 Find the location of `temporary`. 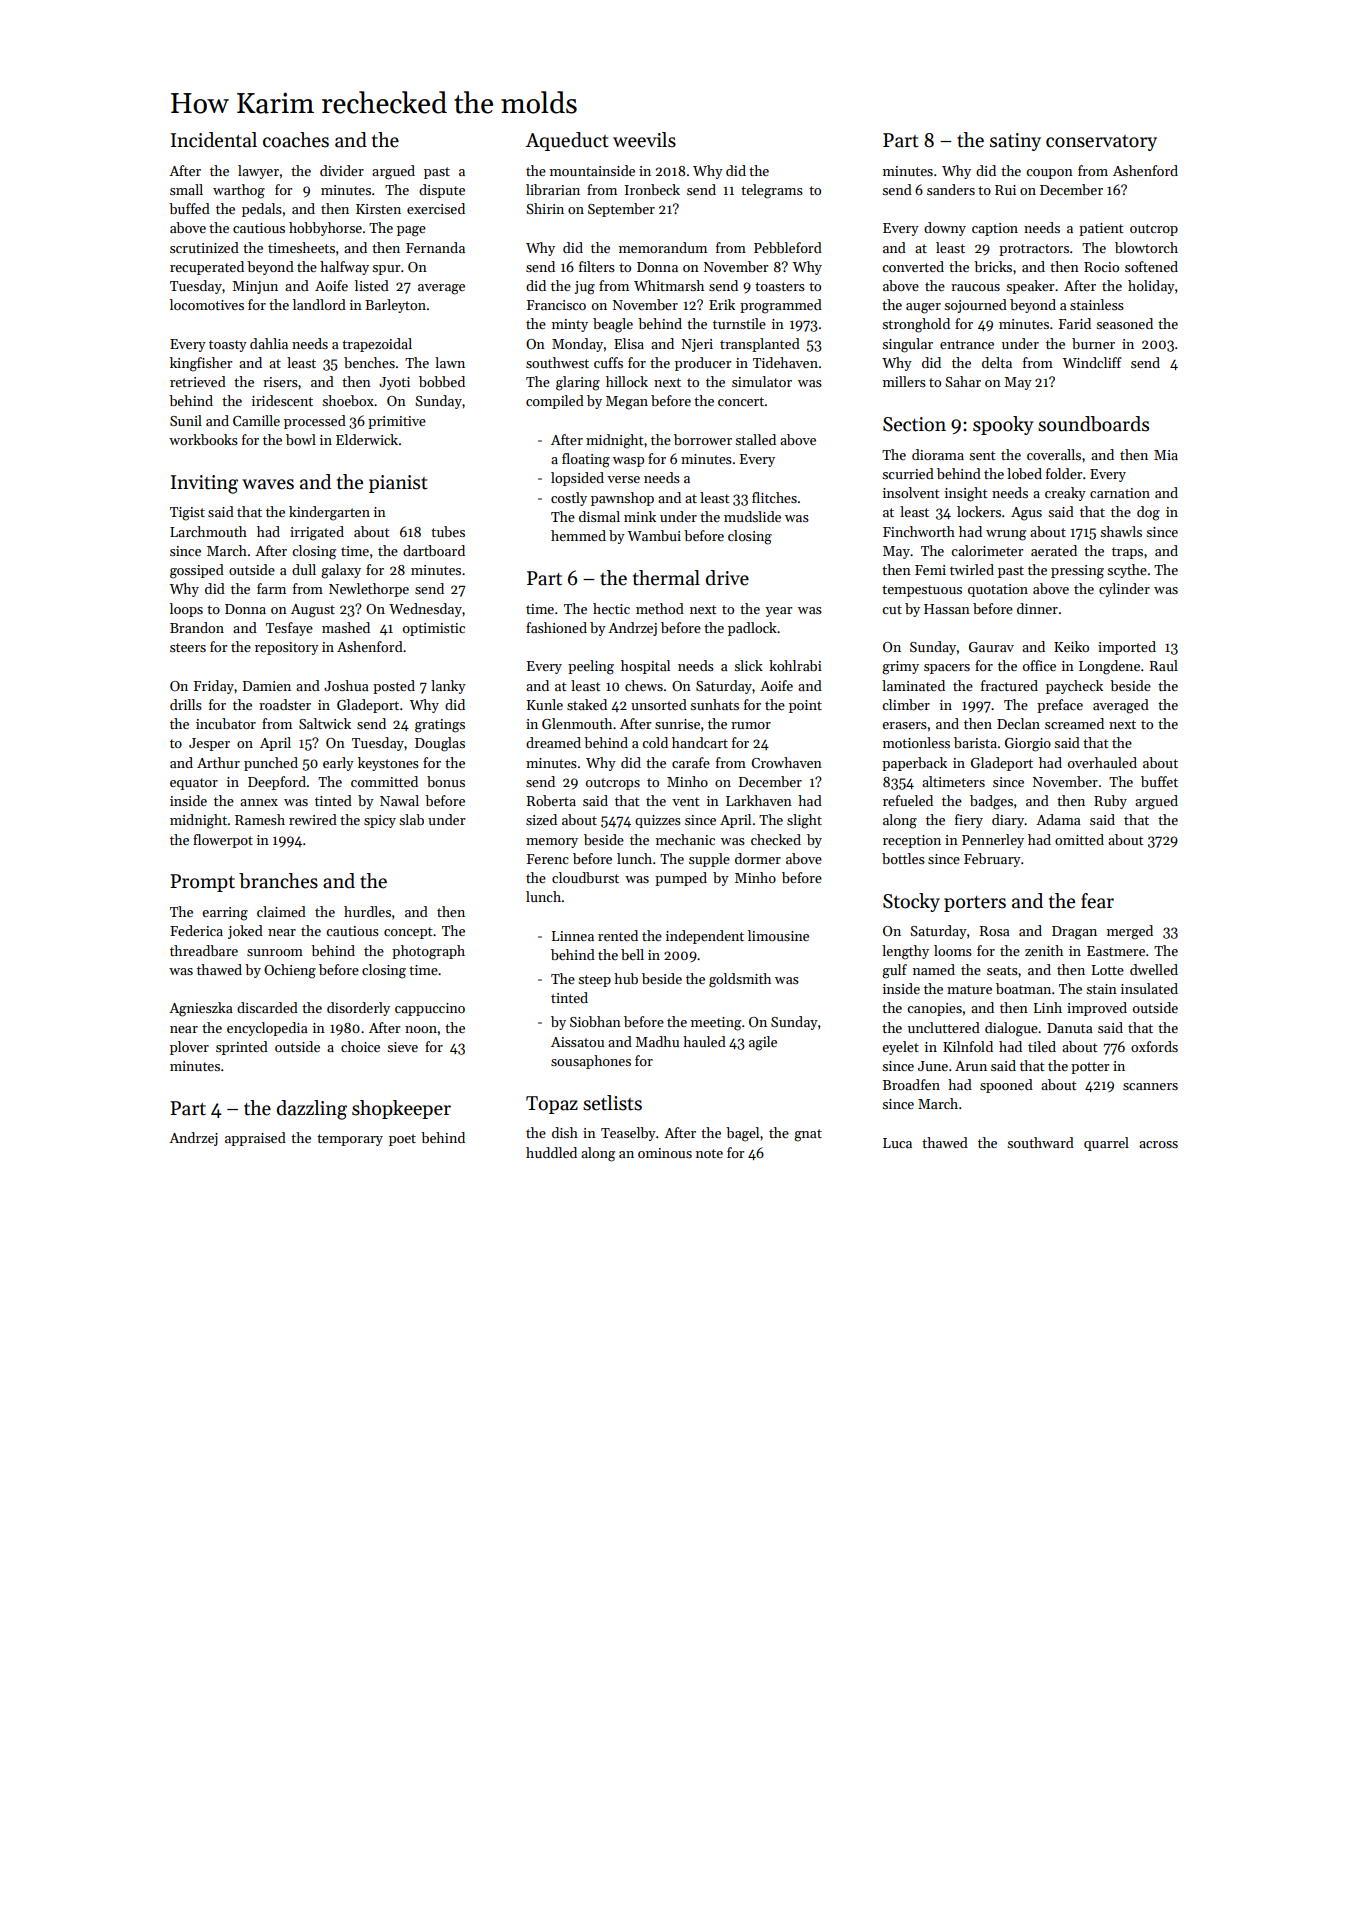

temporary is located at coordinates (350, 1140).
